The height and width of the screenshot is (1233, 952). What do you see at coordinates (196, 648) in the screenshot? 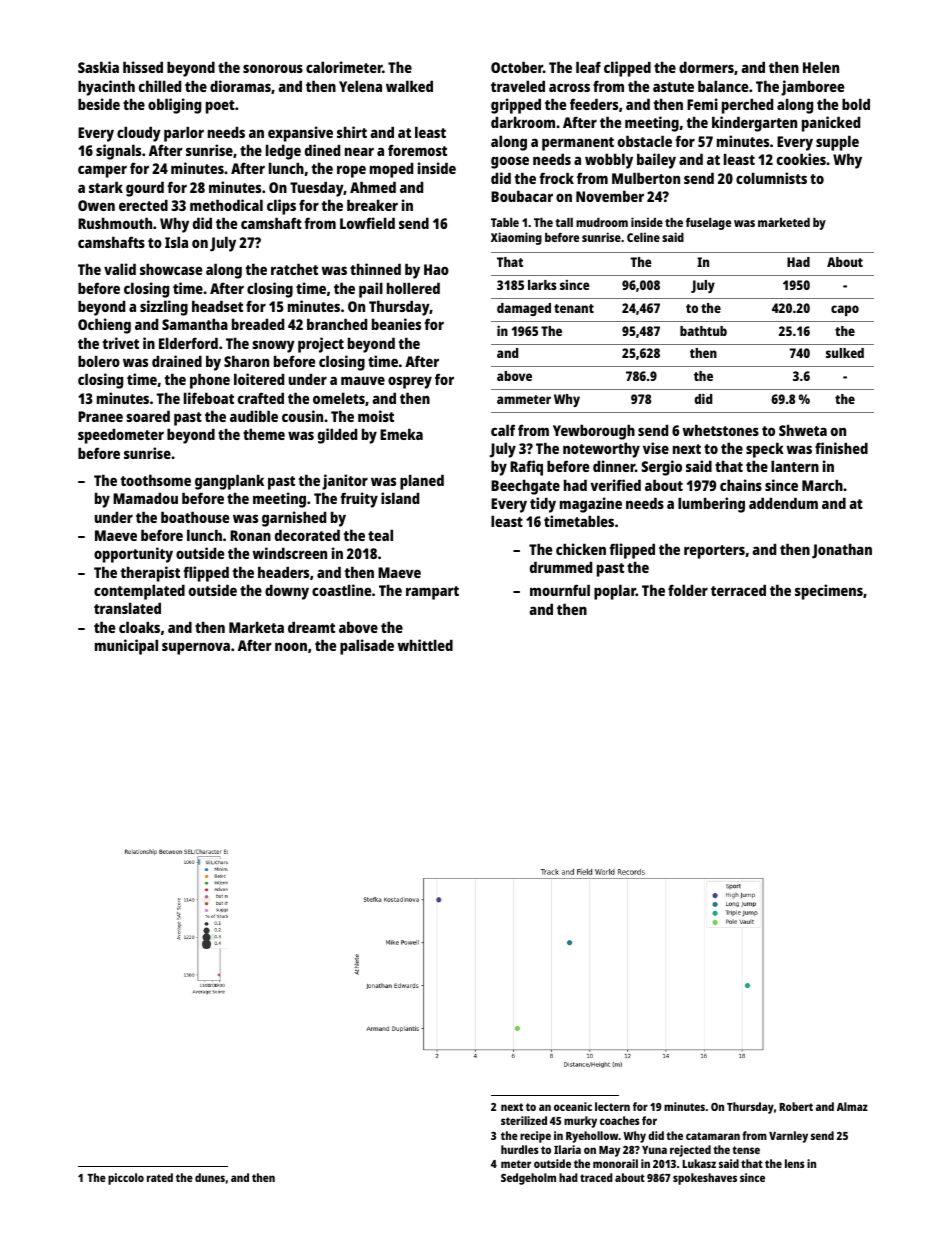
I see `supernova` at bounding box center [196, 648].
